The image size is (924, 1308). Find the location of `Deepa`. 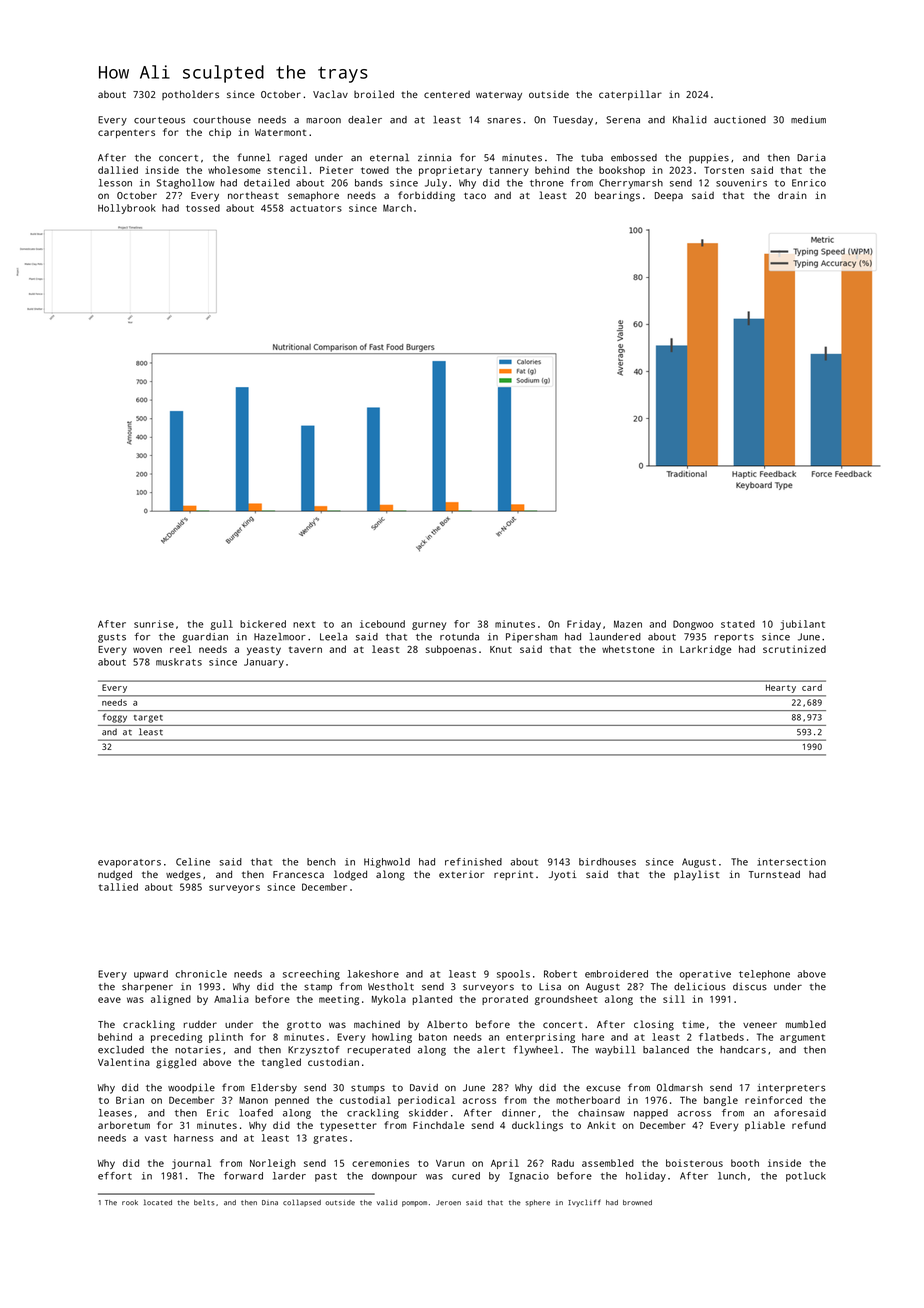

Deepa is located at coordinates (669, 196).
